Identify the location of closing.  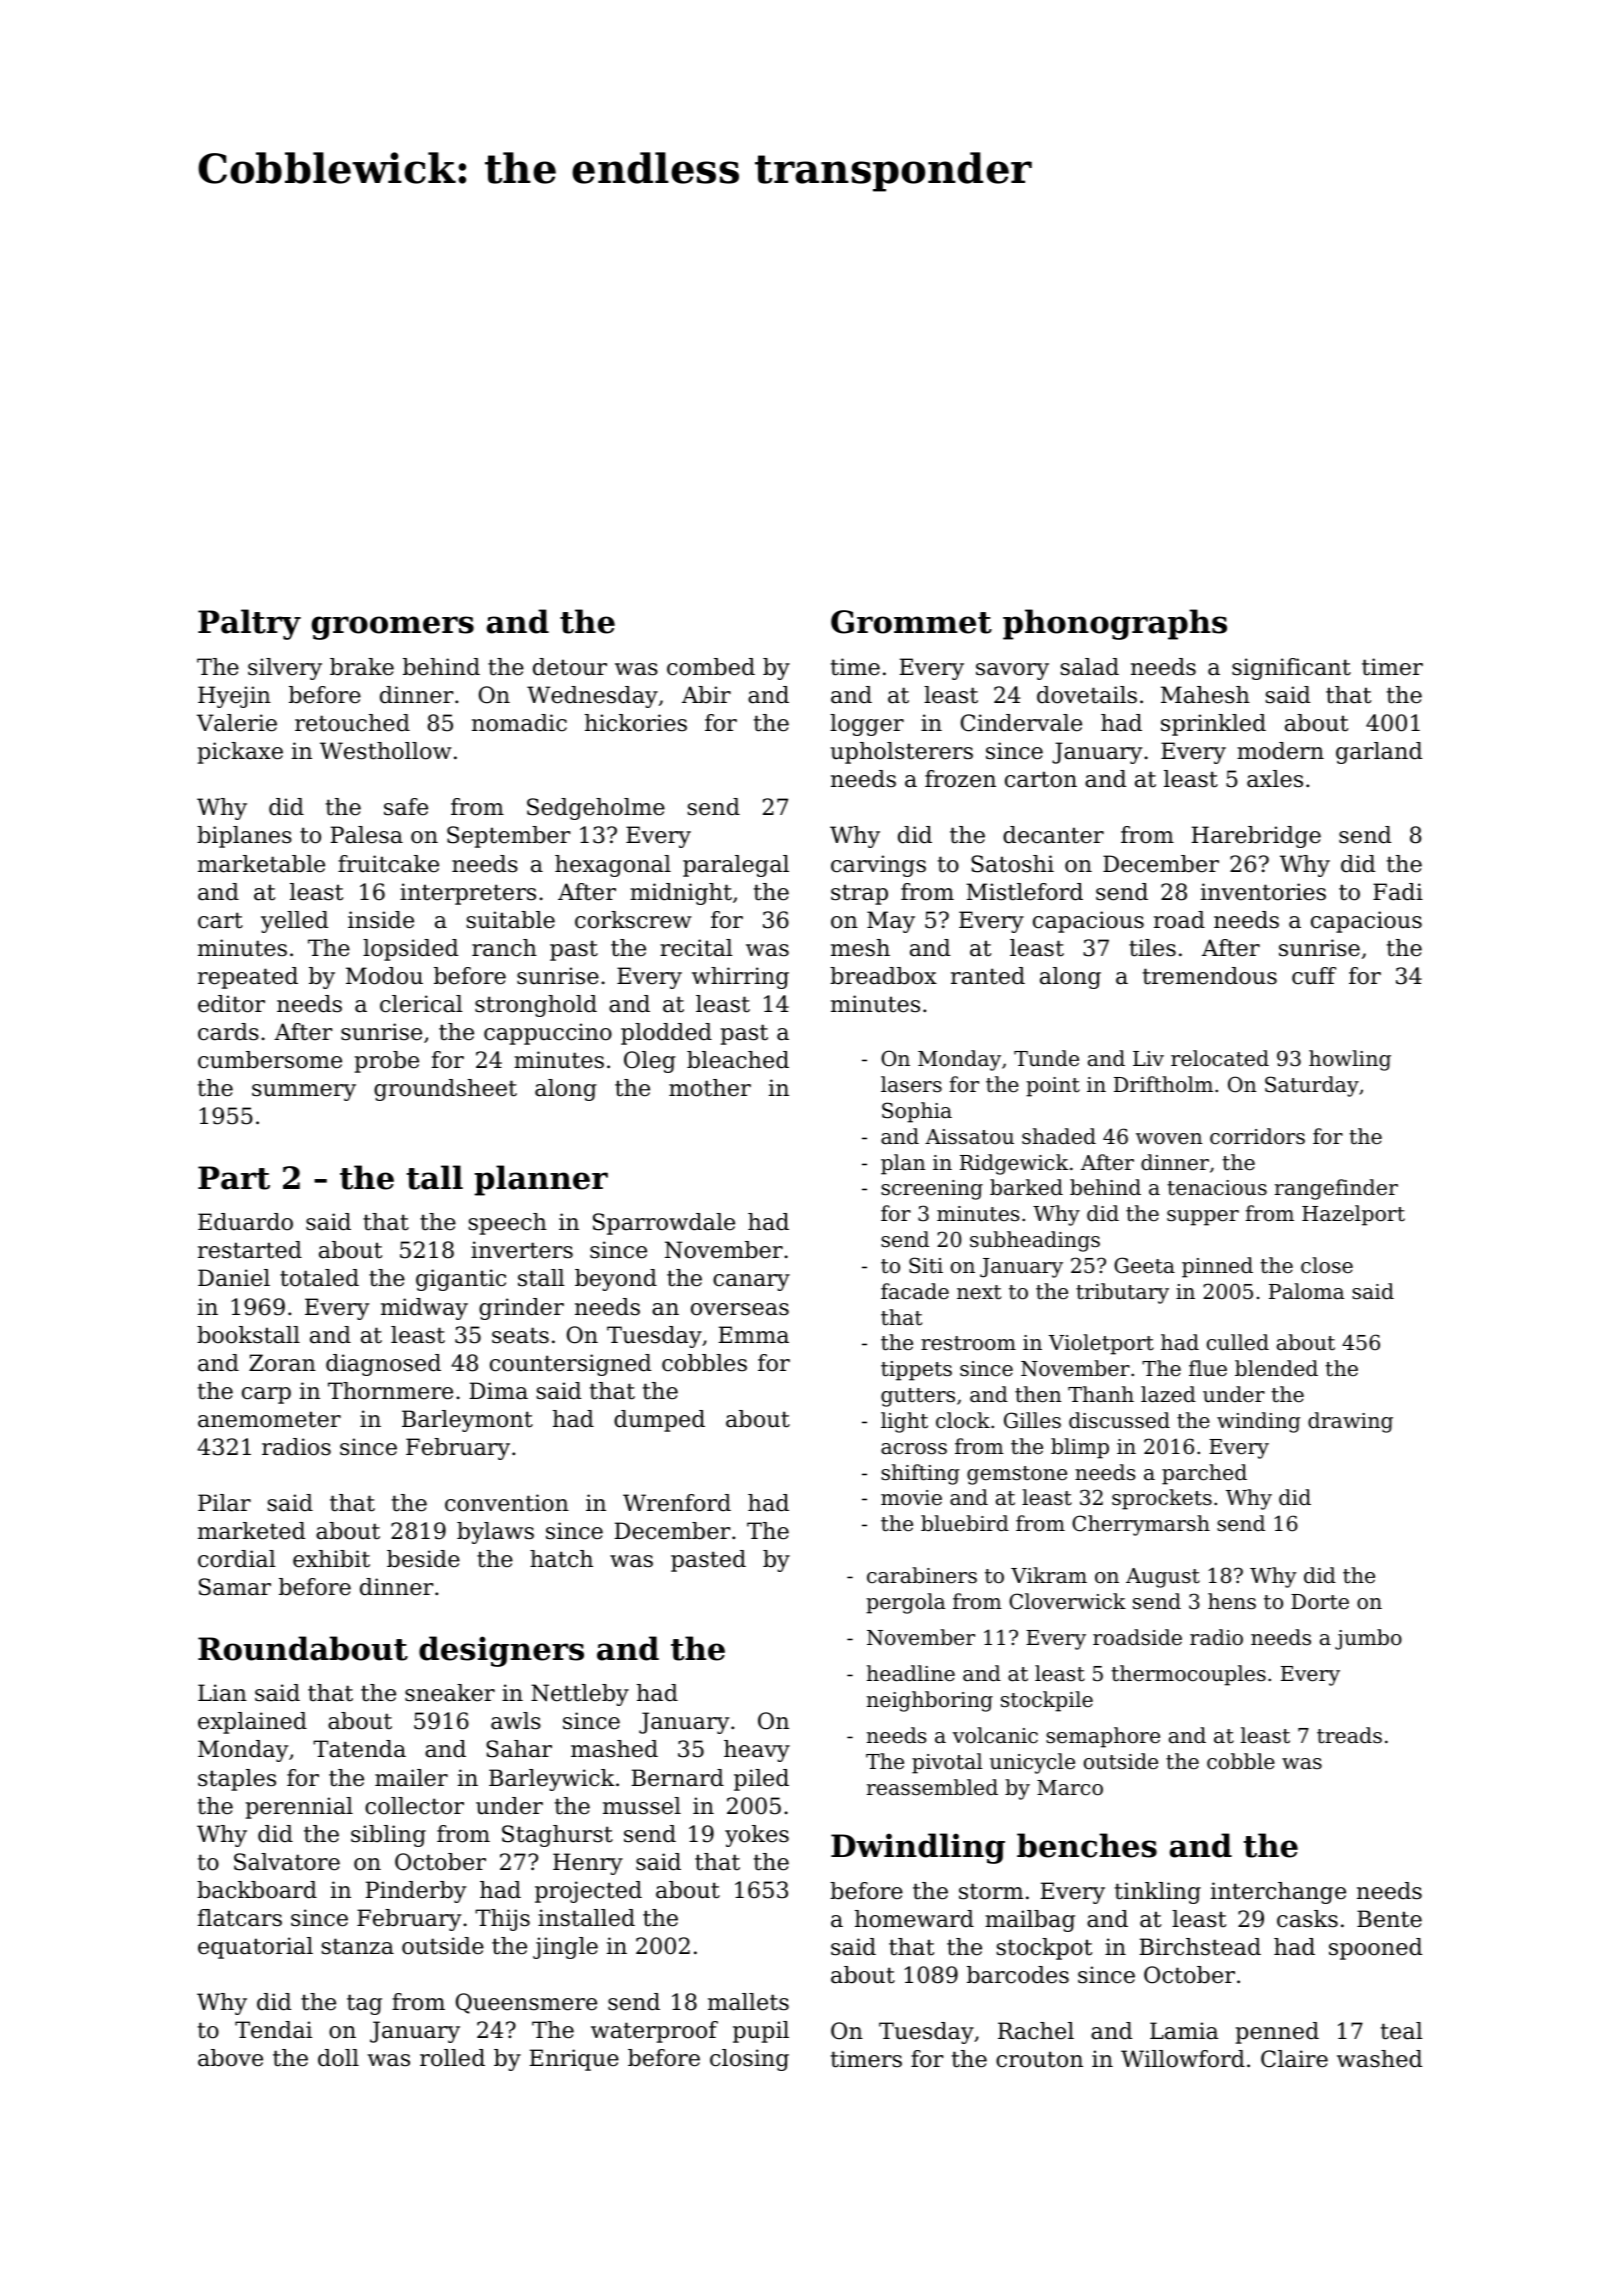
(749, 2060).
